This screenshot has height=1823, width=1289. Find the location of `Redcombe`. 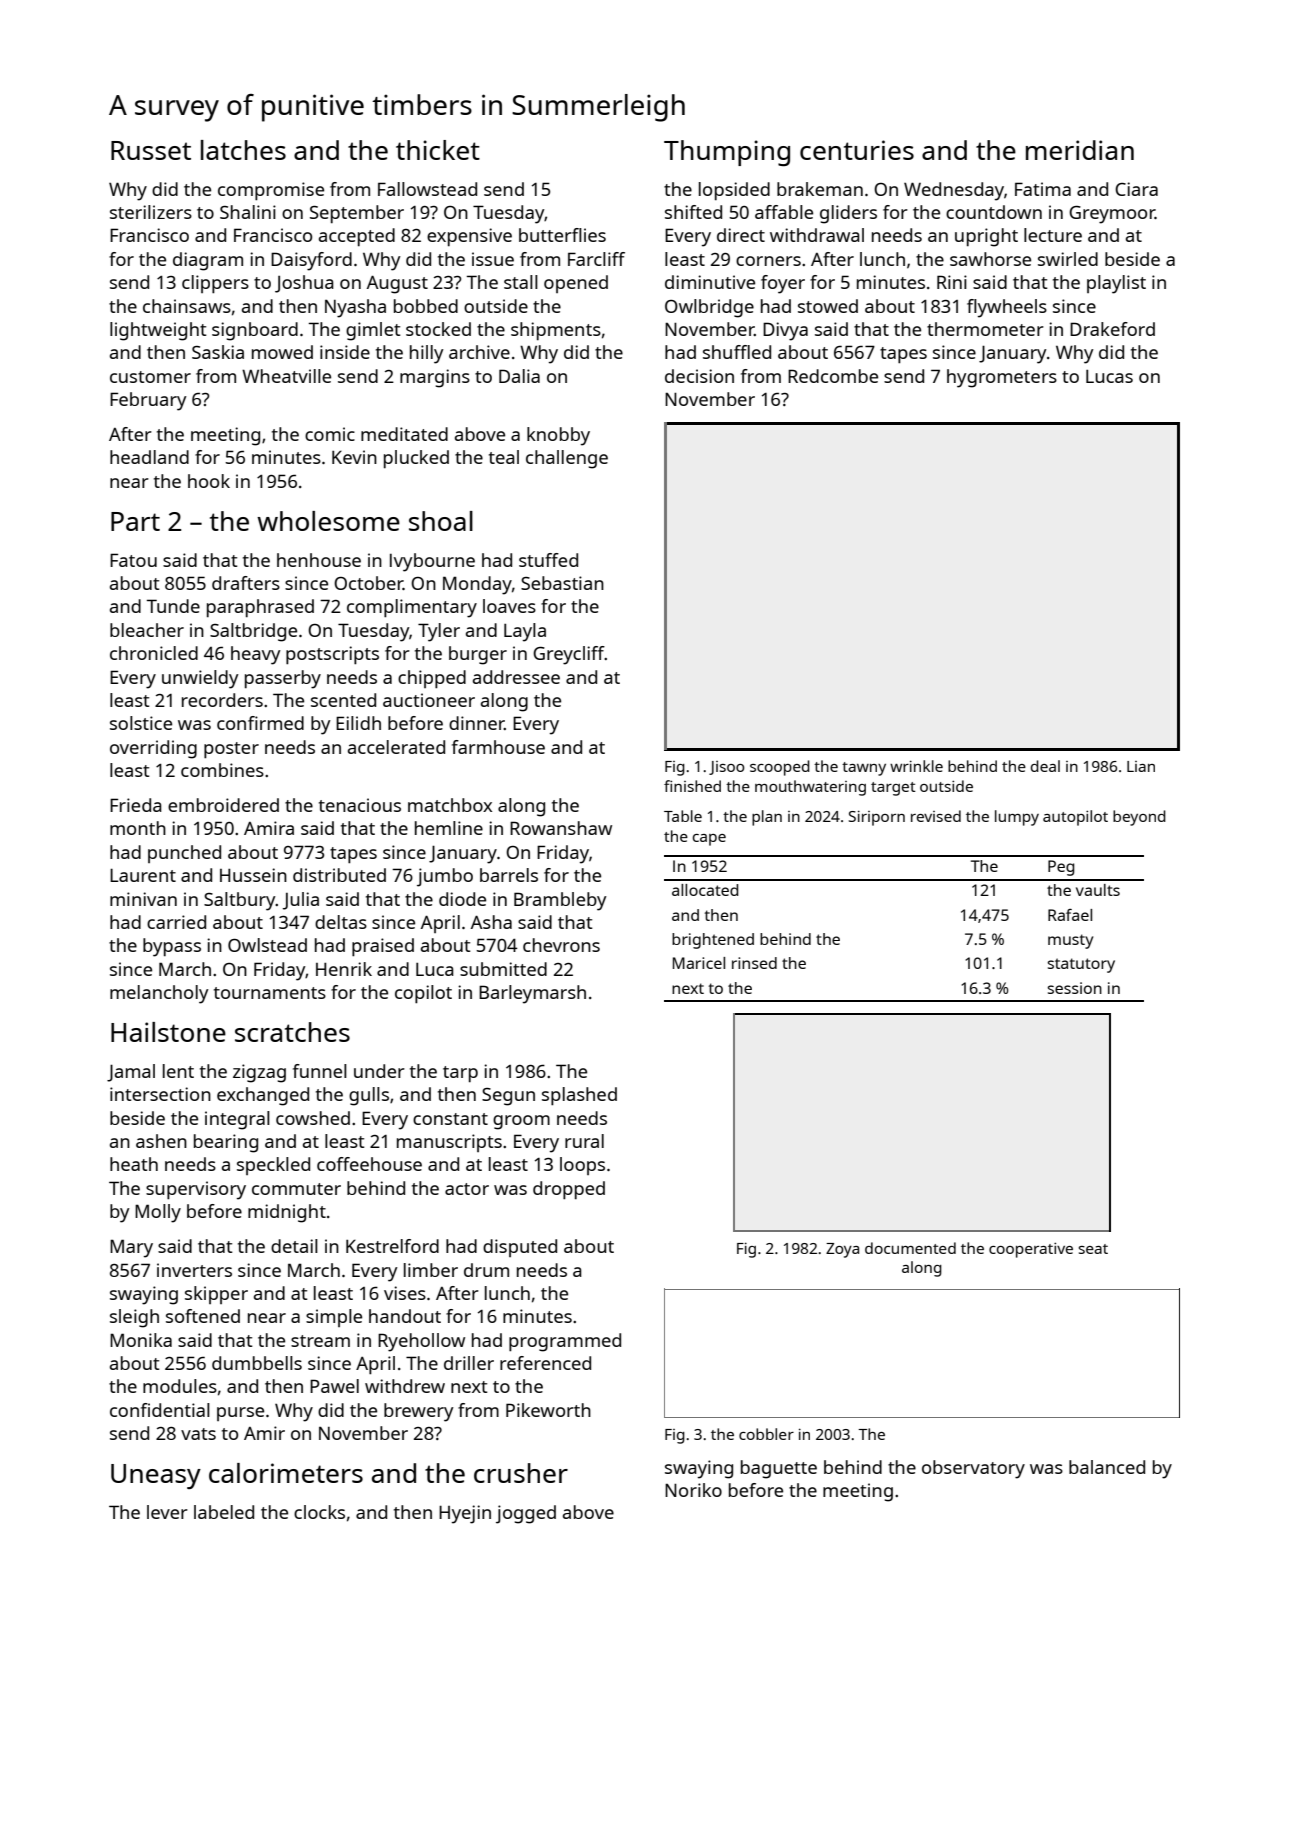

Redcombe is located at coordinates (833, 376).
